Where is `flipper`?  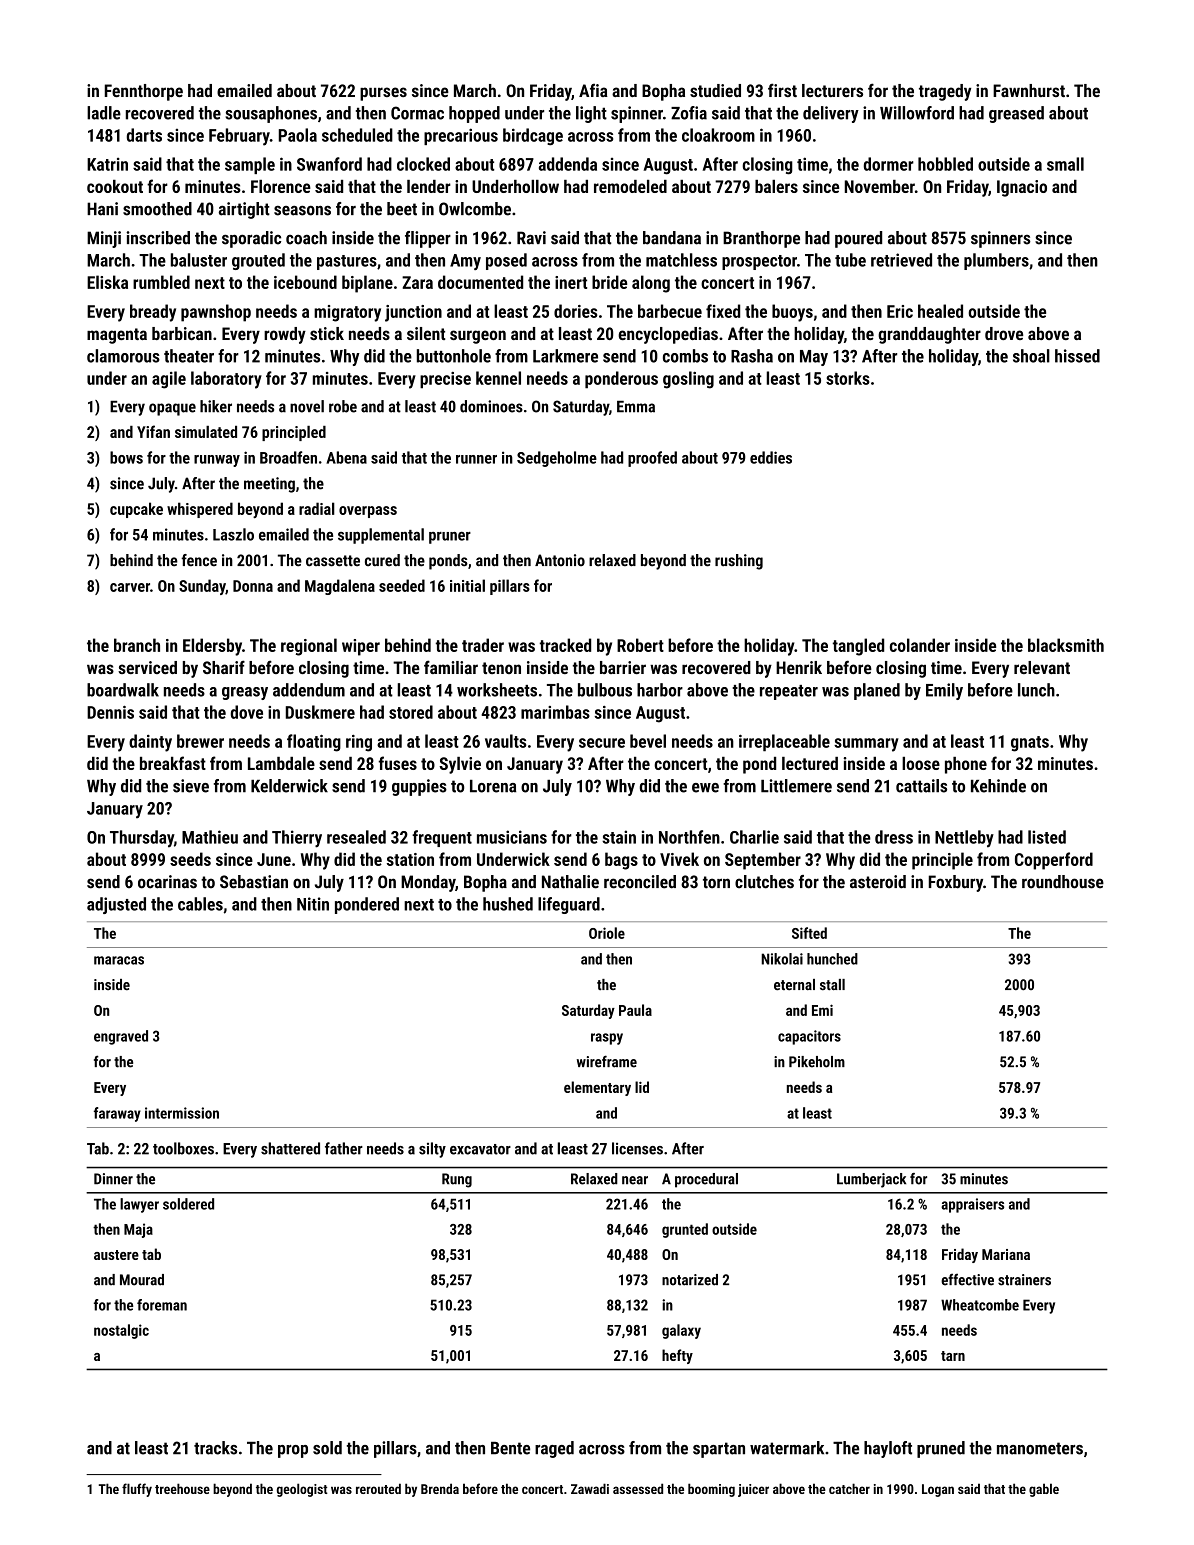 flipper is located at coordinates (428, 239).
